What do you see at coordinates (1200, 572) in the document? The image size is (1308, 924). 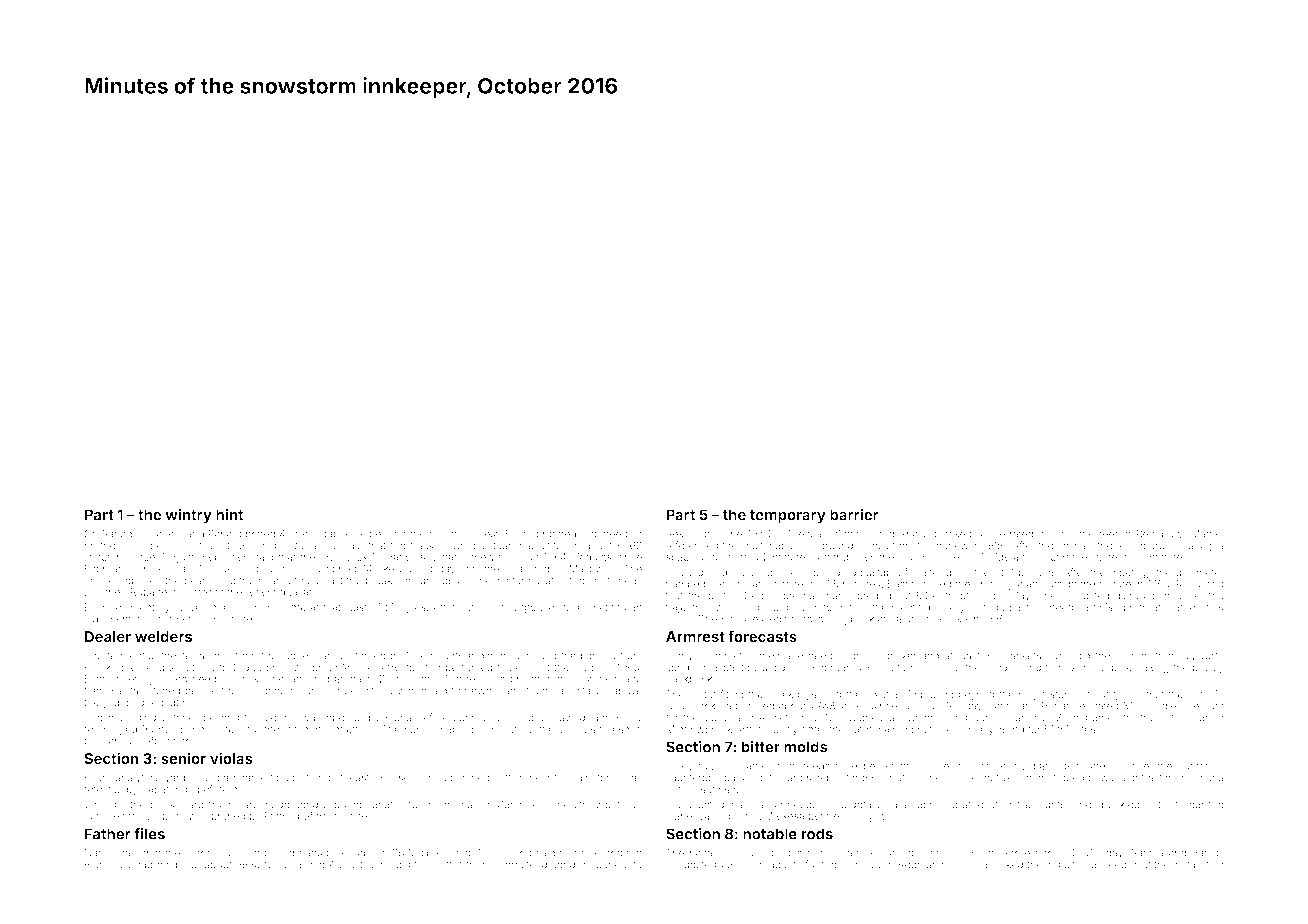 I see `dosimeter` at bounding box center [1200, 572].
